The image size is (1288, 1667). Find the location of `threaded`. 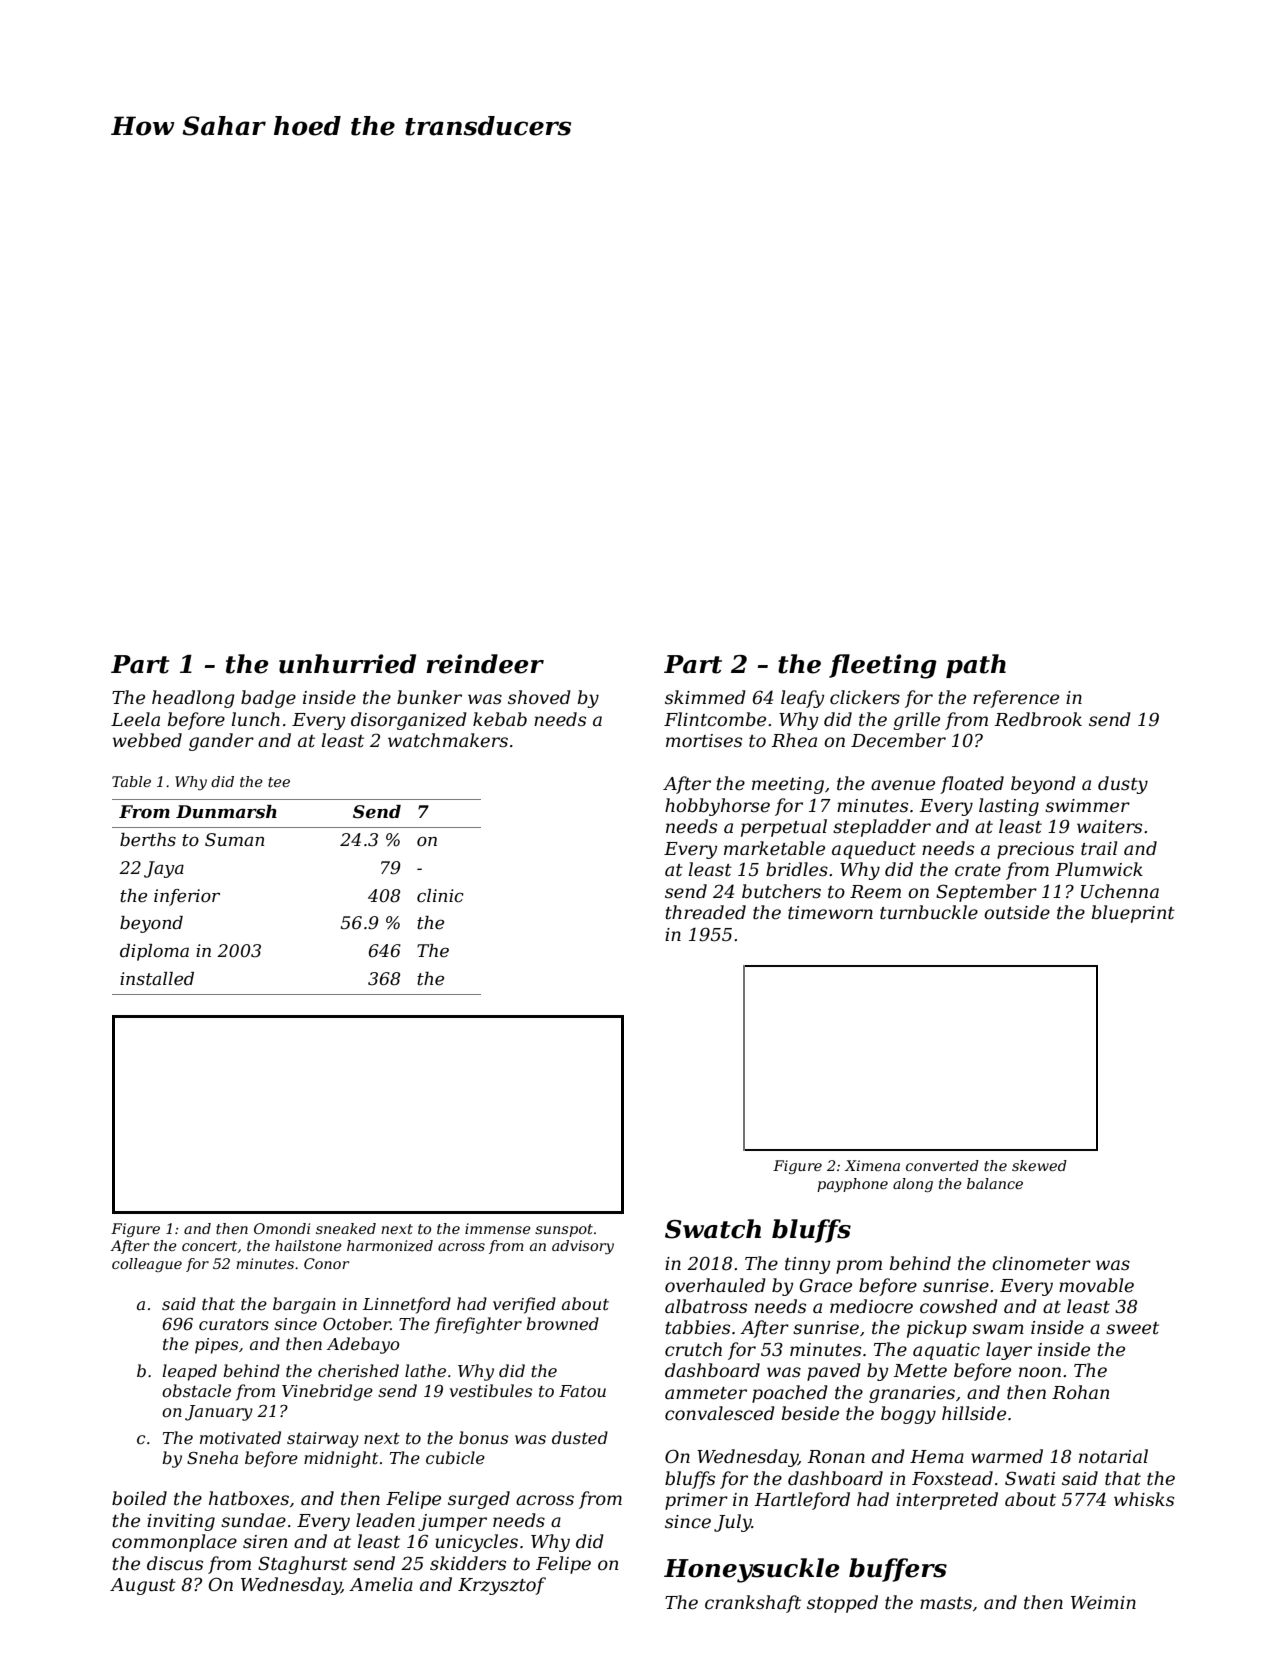

threaded is located at coordinates (705, 912).
